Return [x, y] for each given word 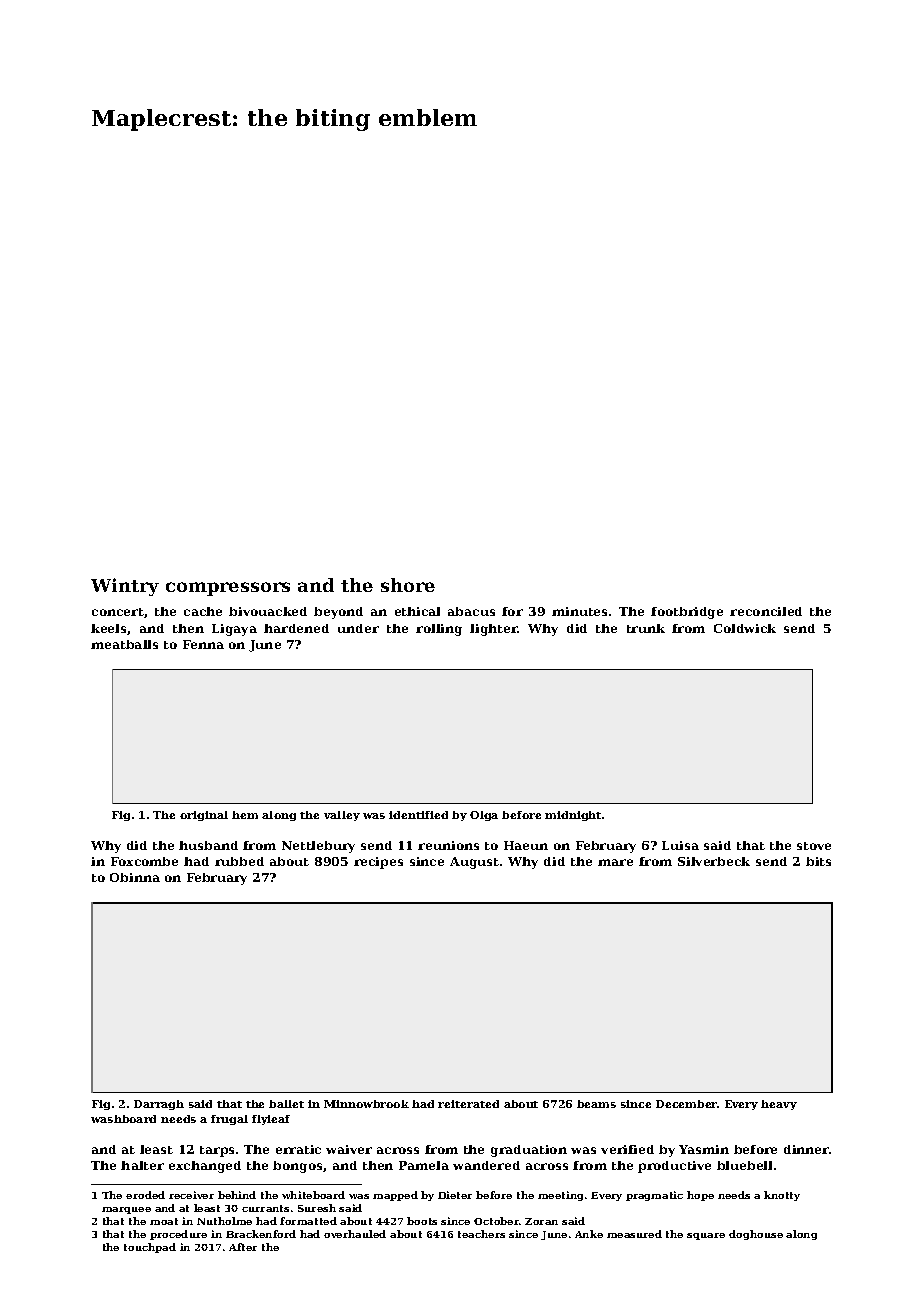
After [243, 1247]
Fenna [203, 644]
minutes [579, 611]
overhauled [355, 1234]
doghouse [756, 1235]
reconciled [766, 611]
